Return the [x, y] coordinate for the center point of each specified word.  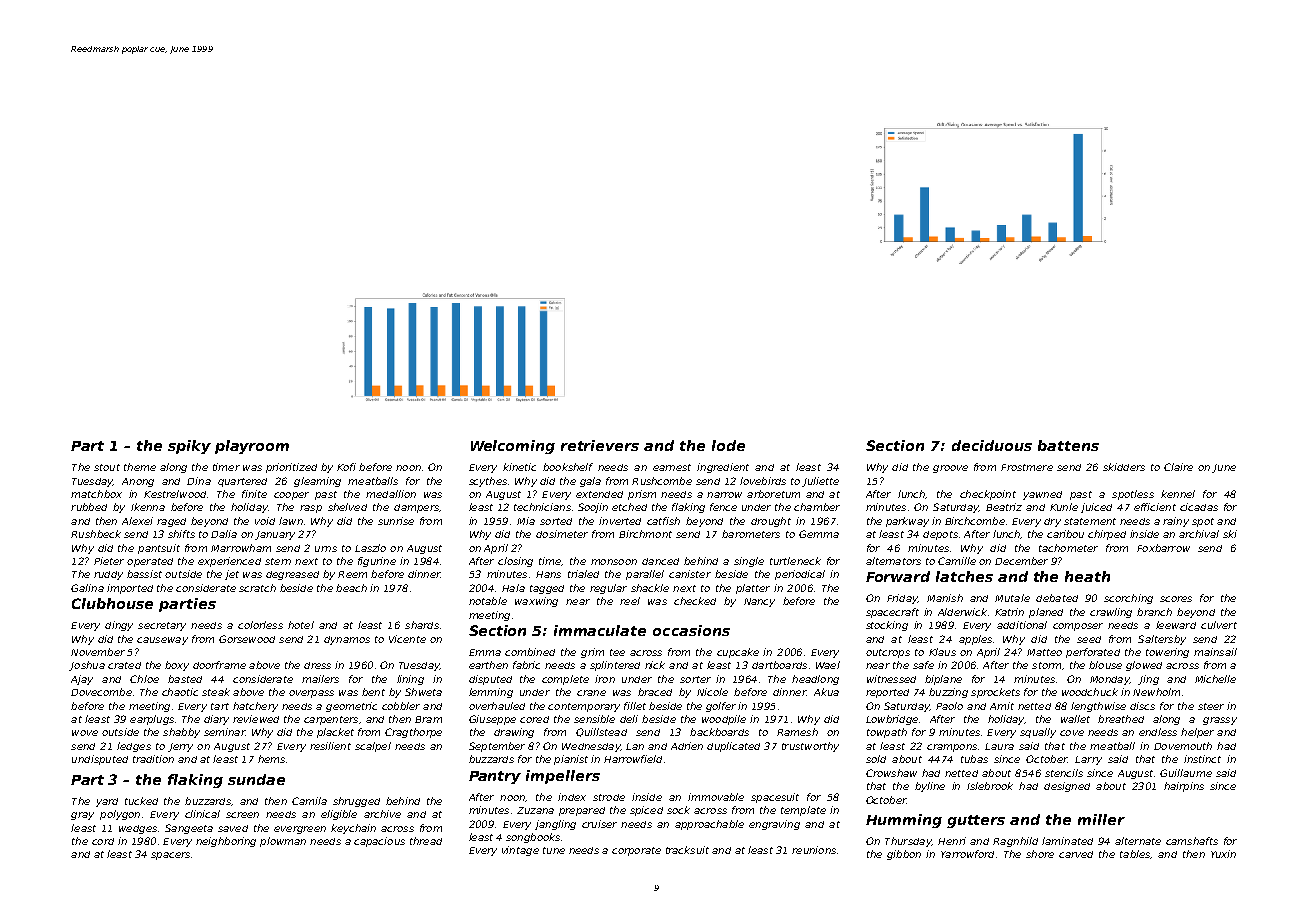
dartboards [779, 665]
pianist [571, 760]
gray [82, 816]
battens [1068, 445]
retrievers [600, 445]
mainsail [1215, 652]
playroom [252, 447]
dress [317, 665]
